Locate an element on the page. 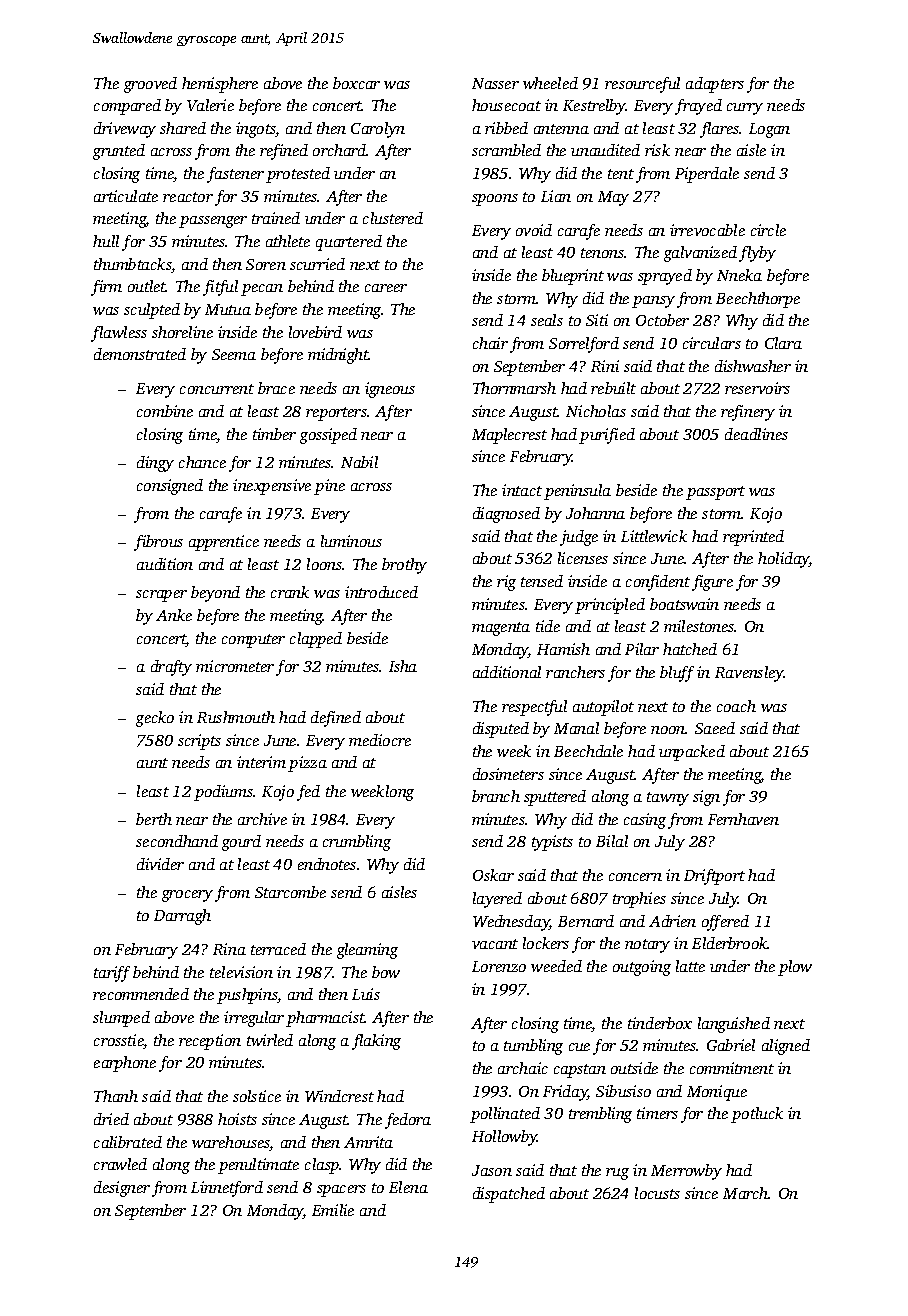 The image size is (908, 1316). Driftport is located at coordinates (714, 877).
